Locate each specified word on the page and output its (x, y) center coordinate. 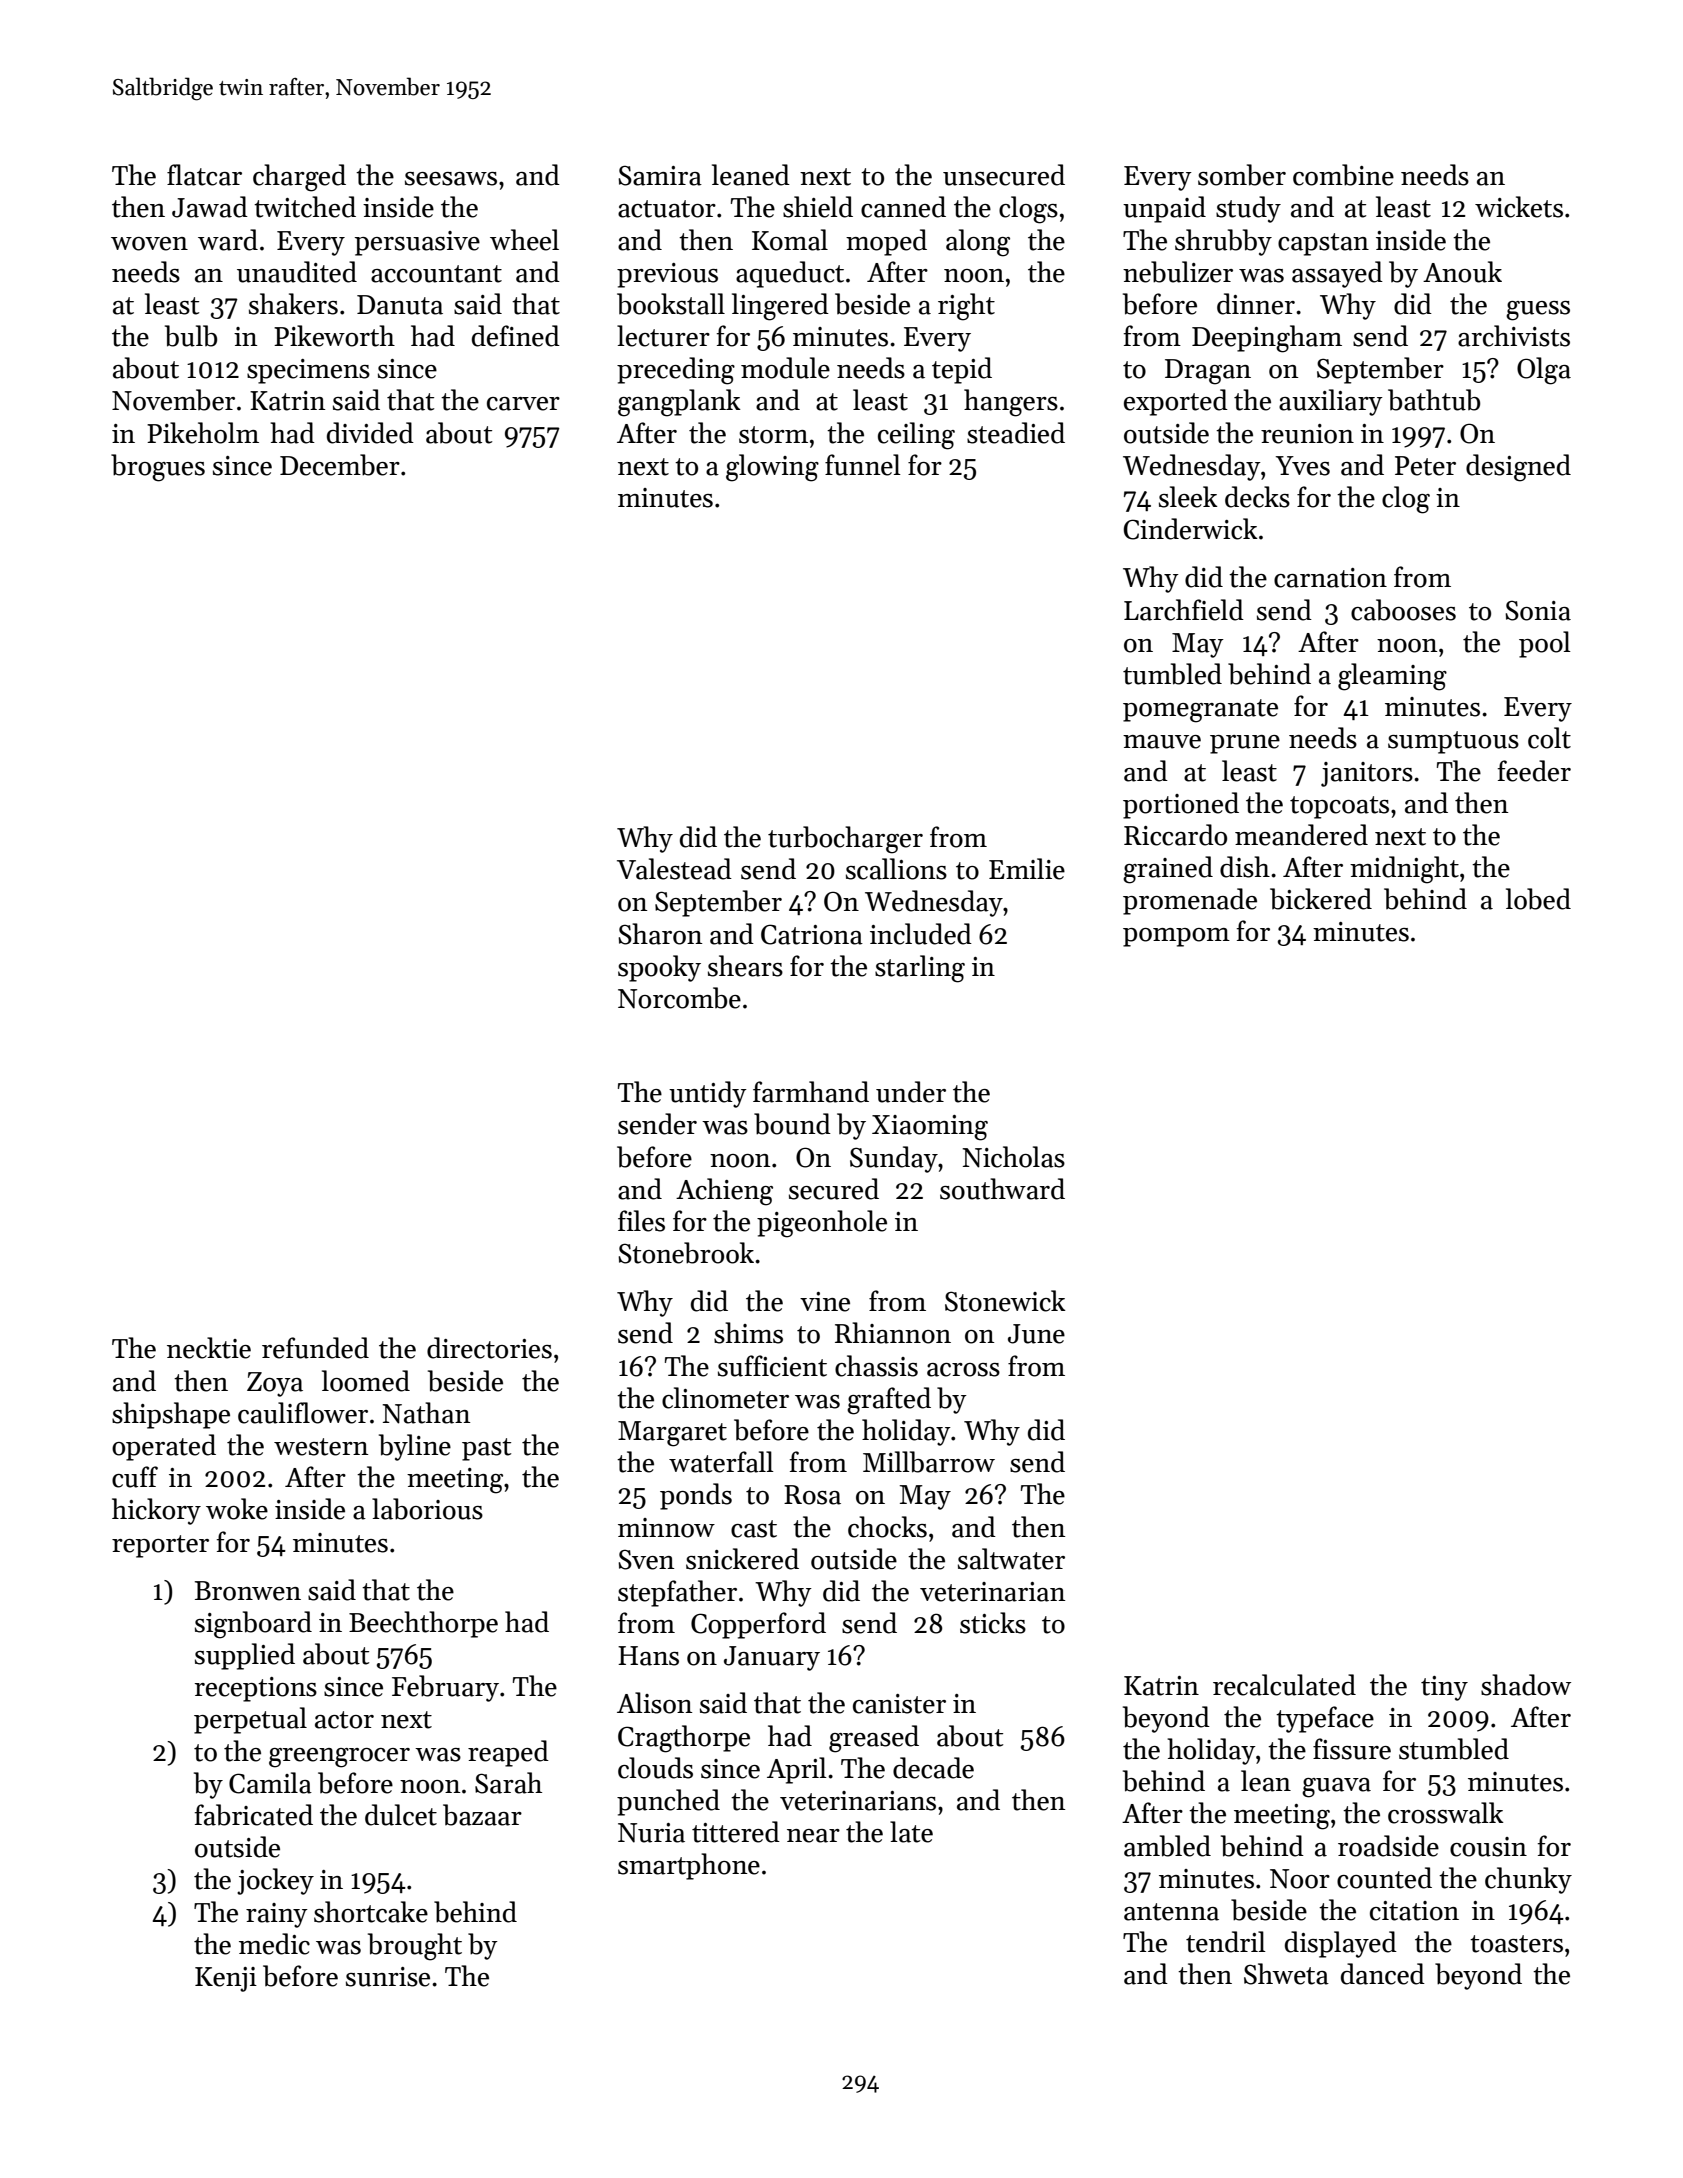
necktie (209, 1348)
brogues (158, 468)
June (1036, 1334)
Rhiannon (893, 1333)
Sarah (508, 1783)
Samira (660, 175)
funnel (863, 465)
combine (1343, 175)
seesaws (451, 179)
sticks (993, 1623)
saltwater (1011, 1559)
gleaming (1392, 677)
